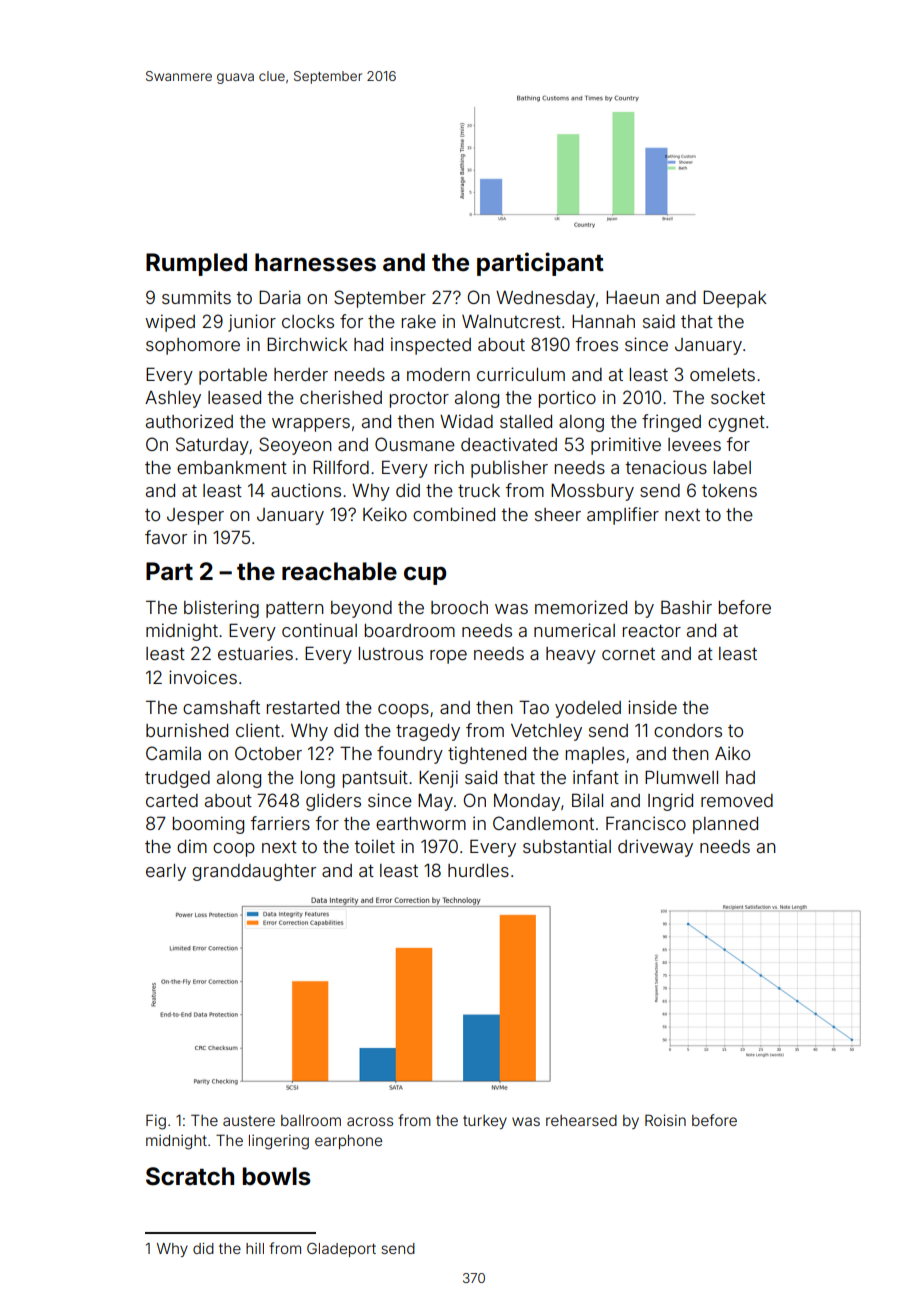  Describe the element at coordinates (735, 299) in the screenshot. I see `Deepak` at that location.
